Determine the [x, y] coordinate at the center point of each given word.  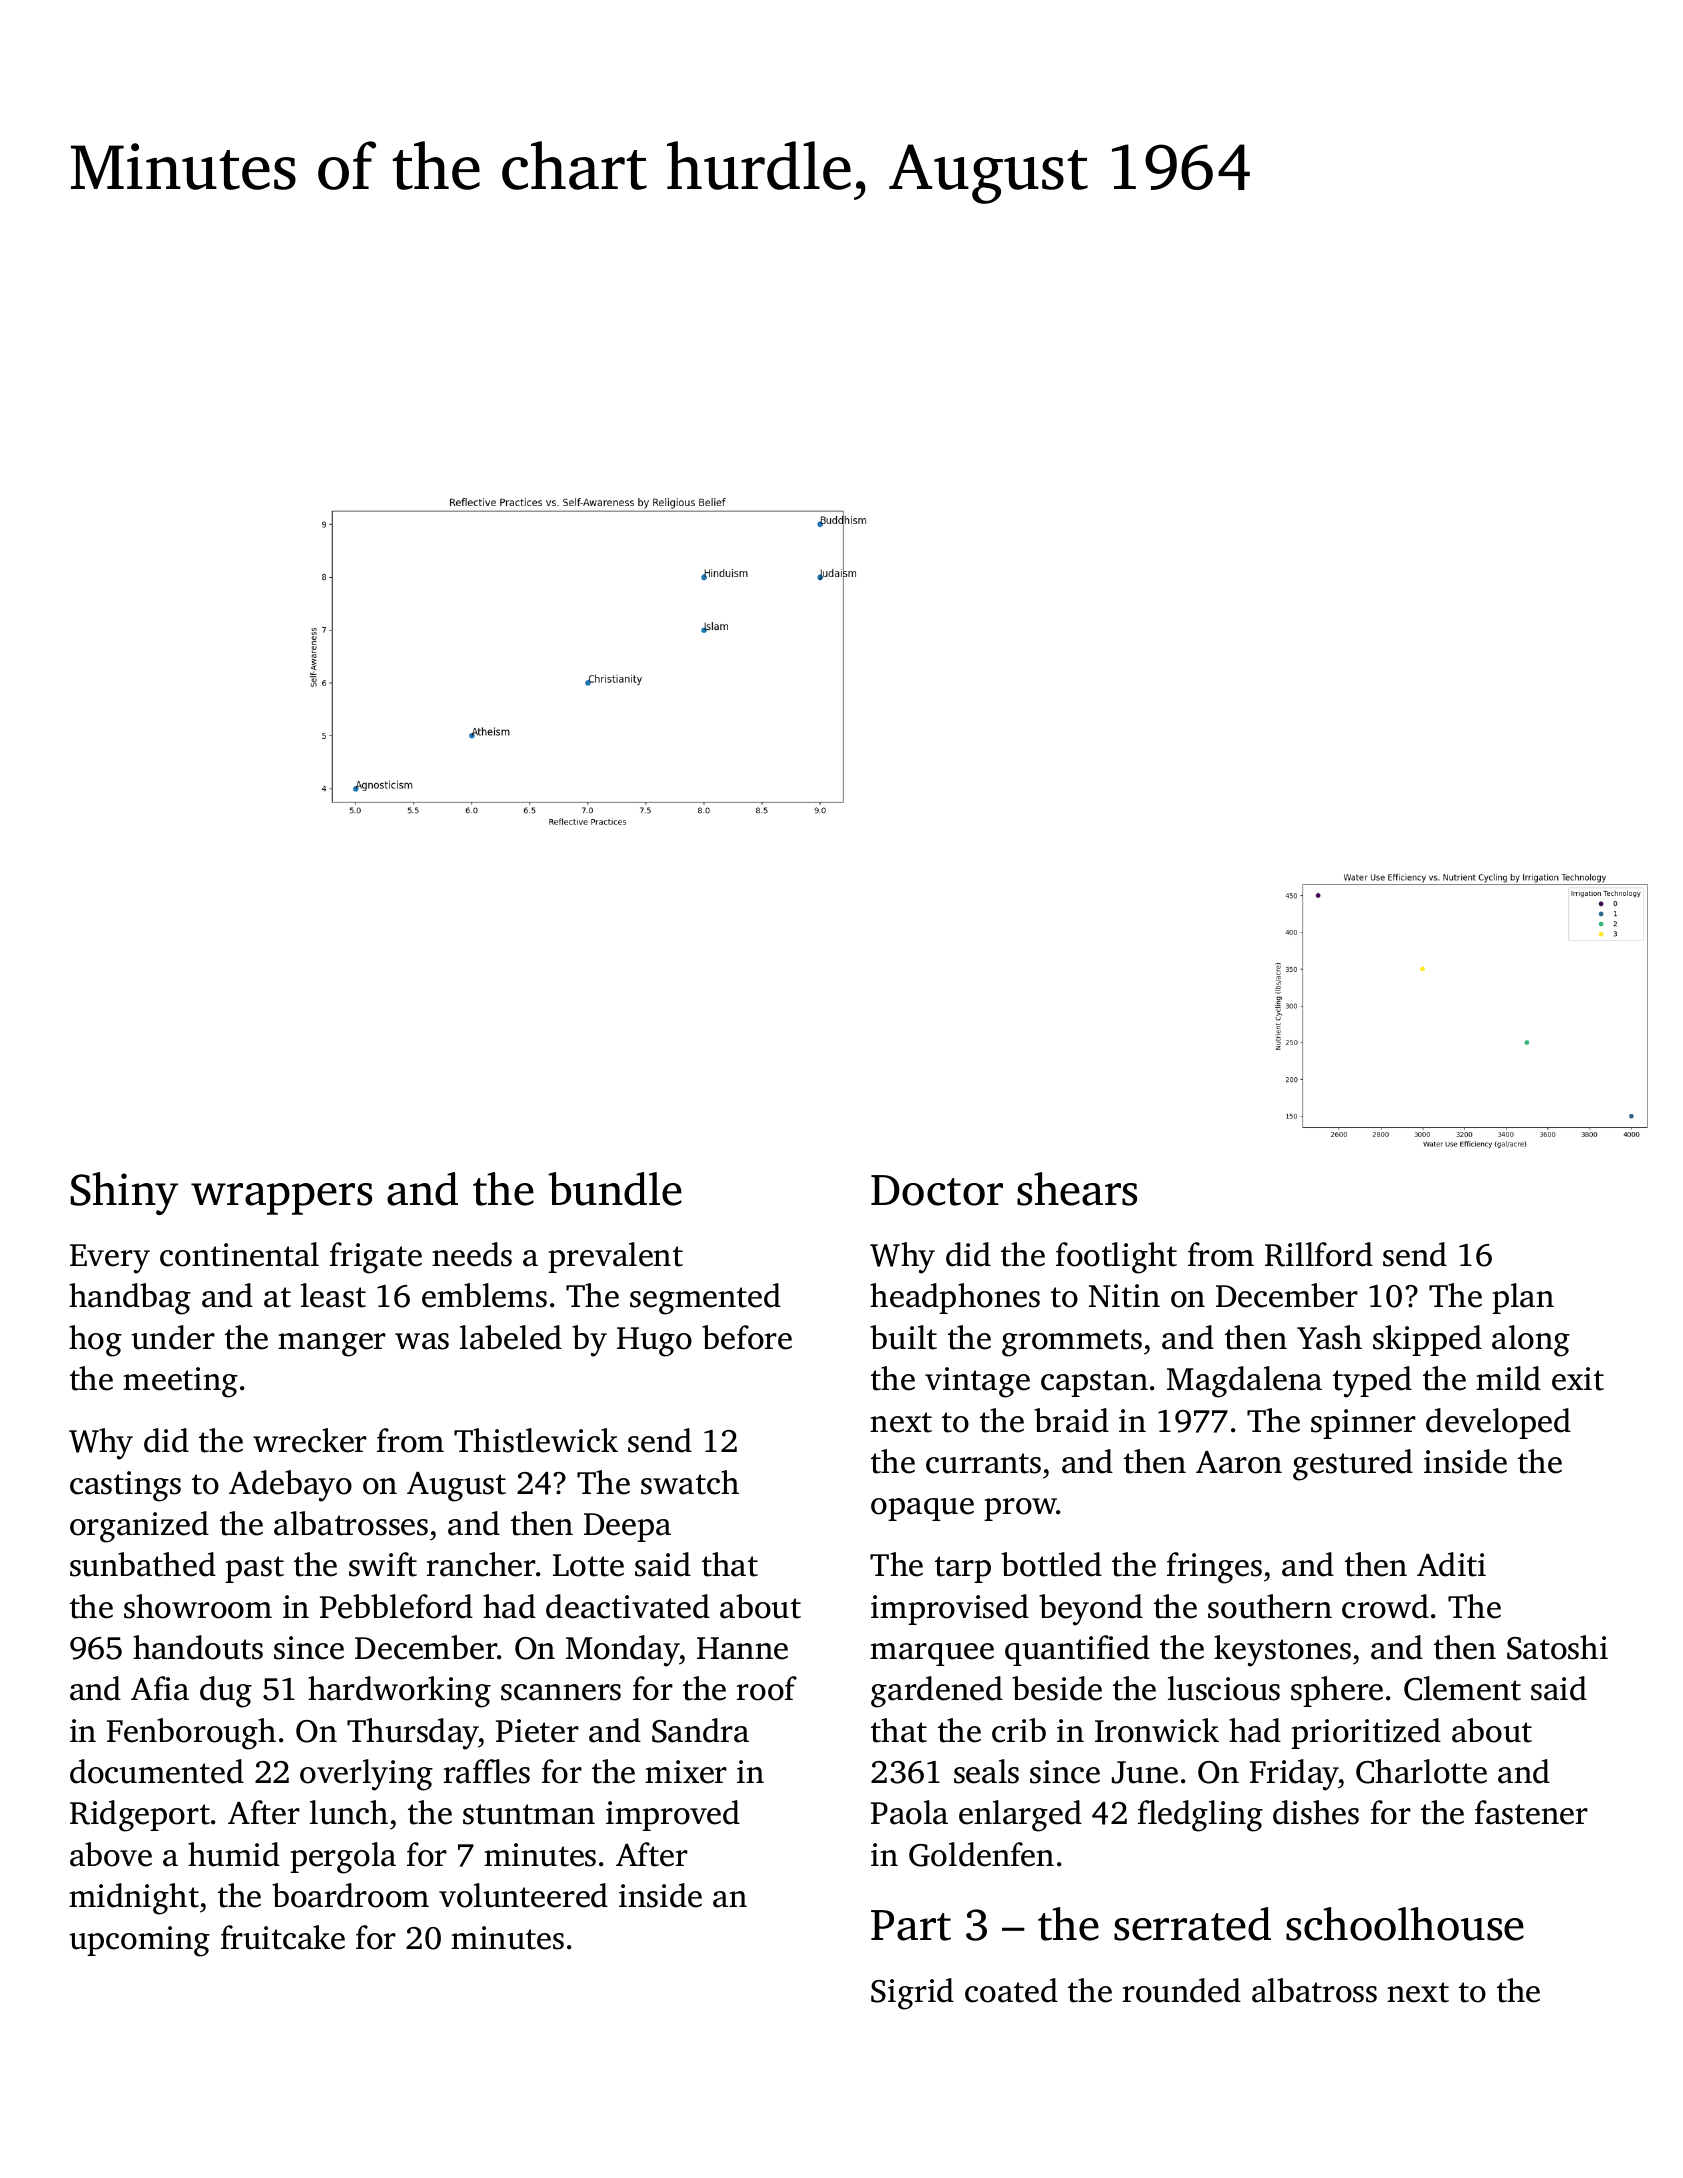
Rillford [1319, 1254]
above [111, 1854]
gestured [1353, 1465]
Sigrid [912, 1994]
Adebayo [290, 1486]
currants [983, 1463]
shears [1077, 1189]
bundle [615, 1189]
